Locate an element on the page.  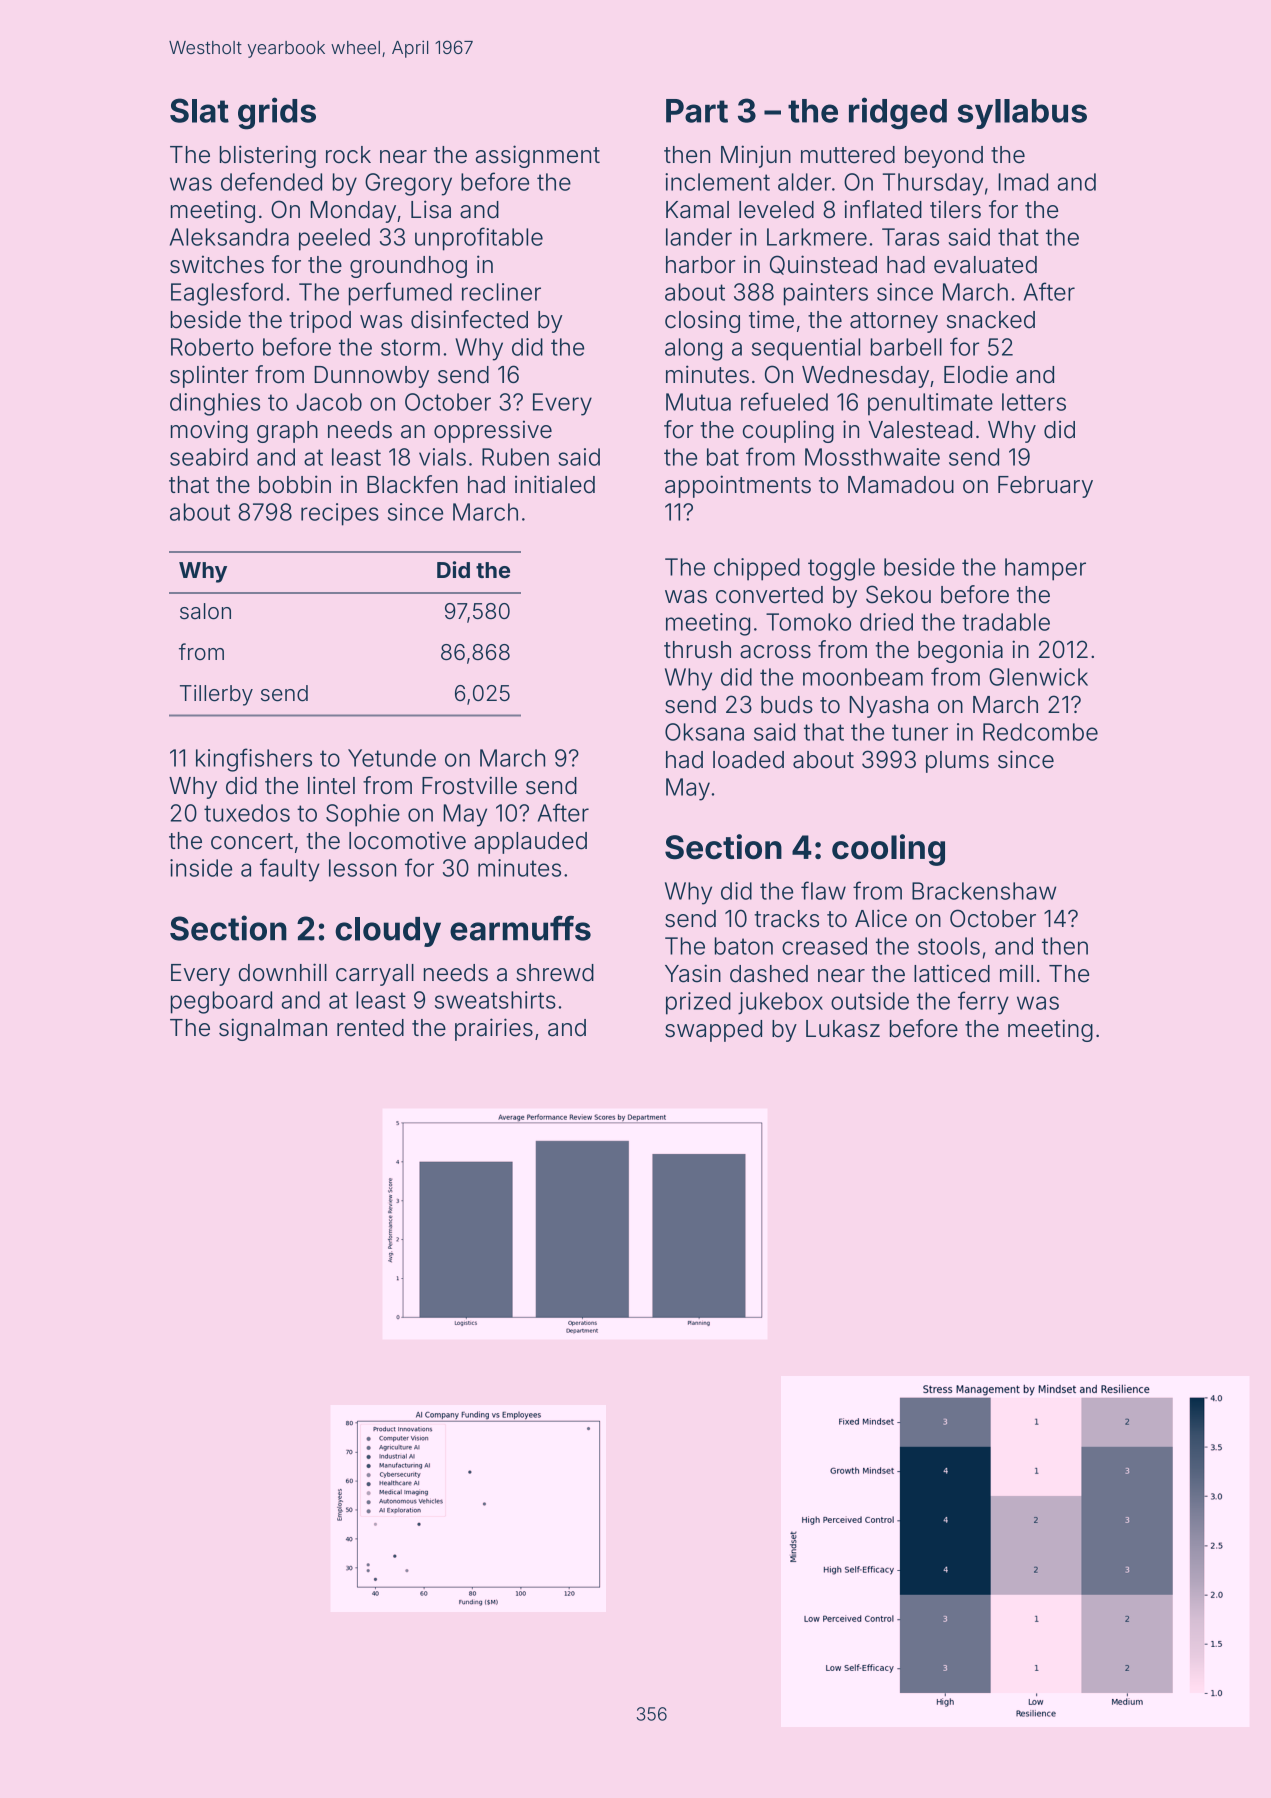
moonbeam is located at coordinates (863, 677).
